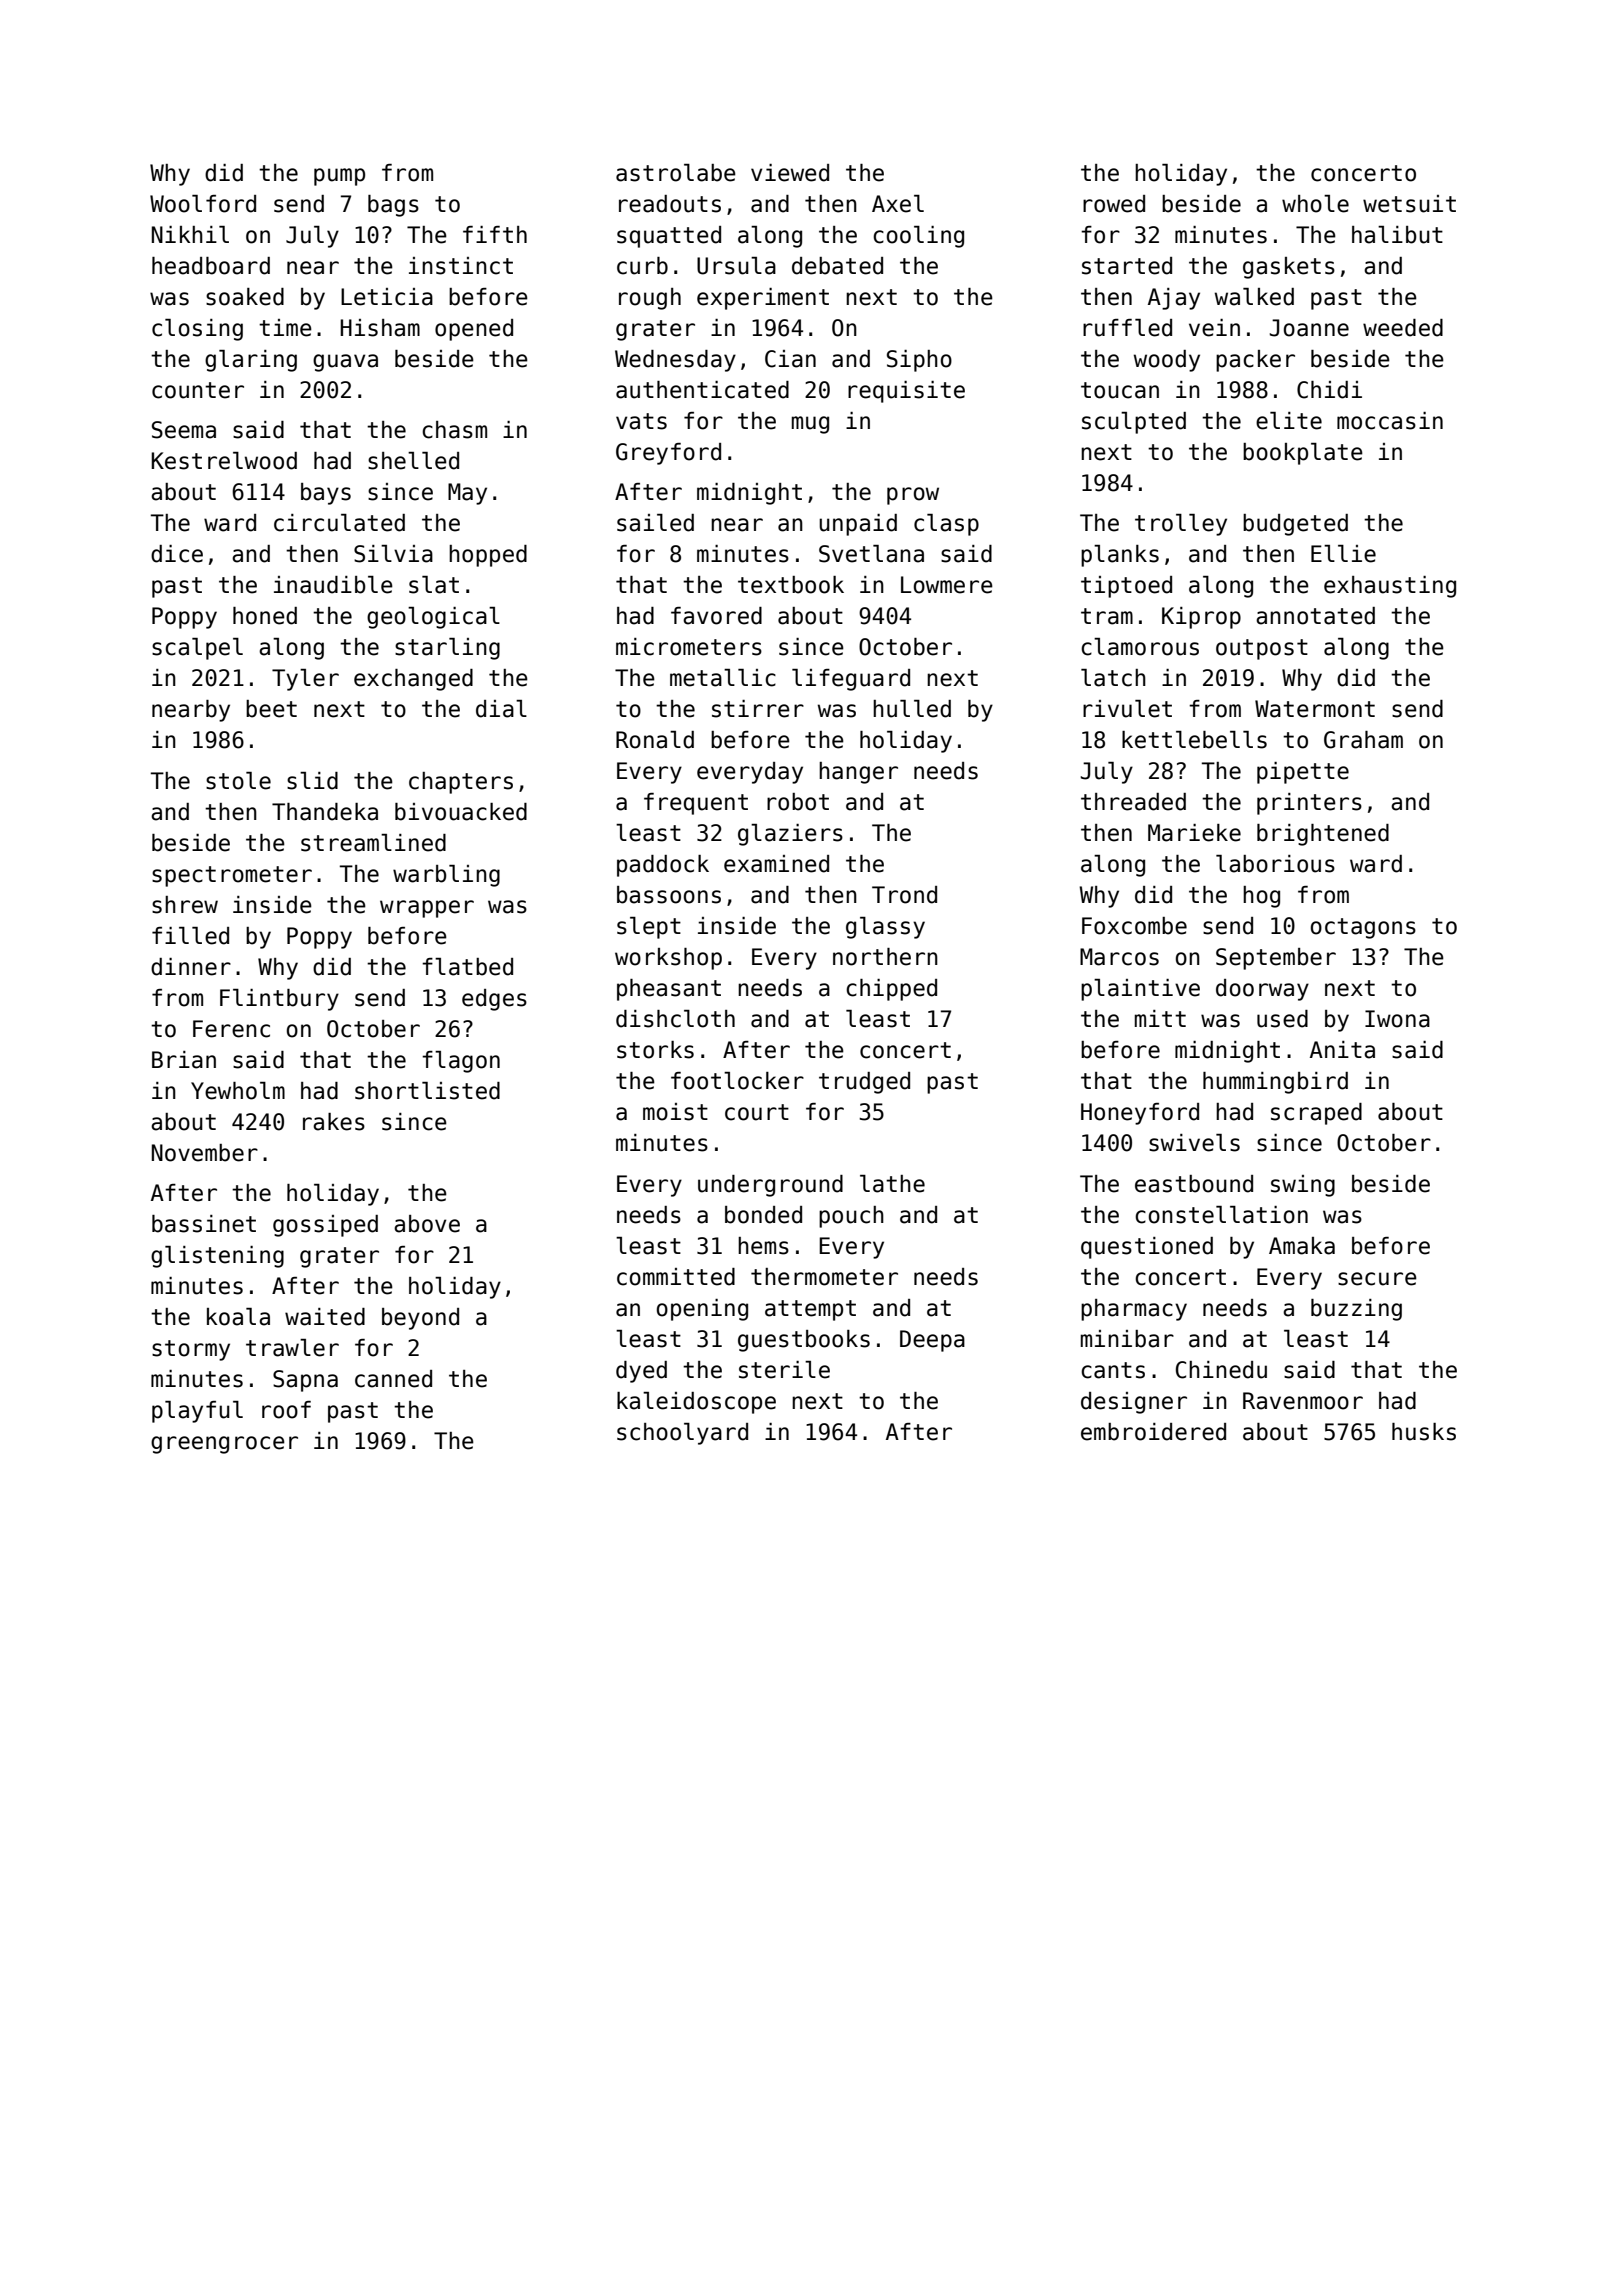 This page has width=1620, height=2292. What do you see at coordinates (668, 454) in the page?
I see `Greyford` at bounding box center [668, 454].
